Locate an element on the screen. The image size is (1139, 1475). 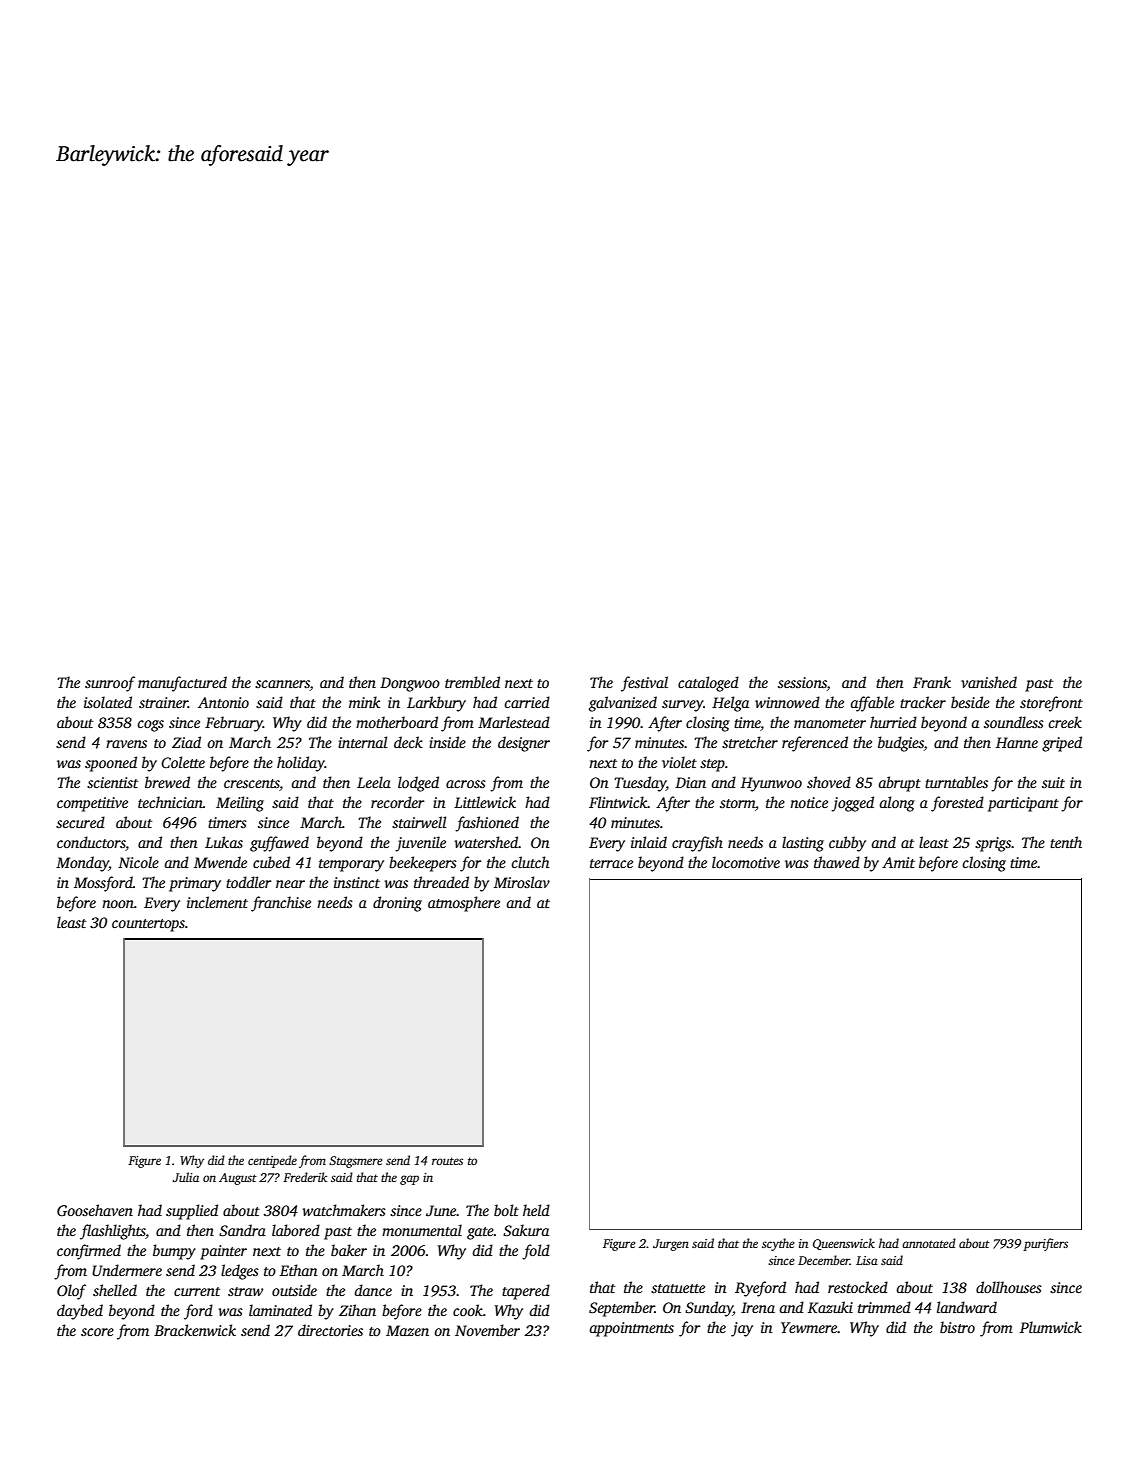
Amit is located at coordinates (898, 862).
